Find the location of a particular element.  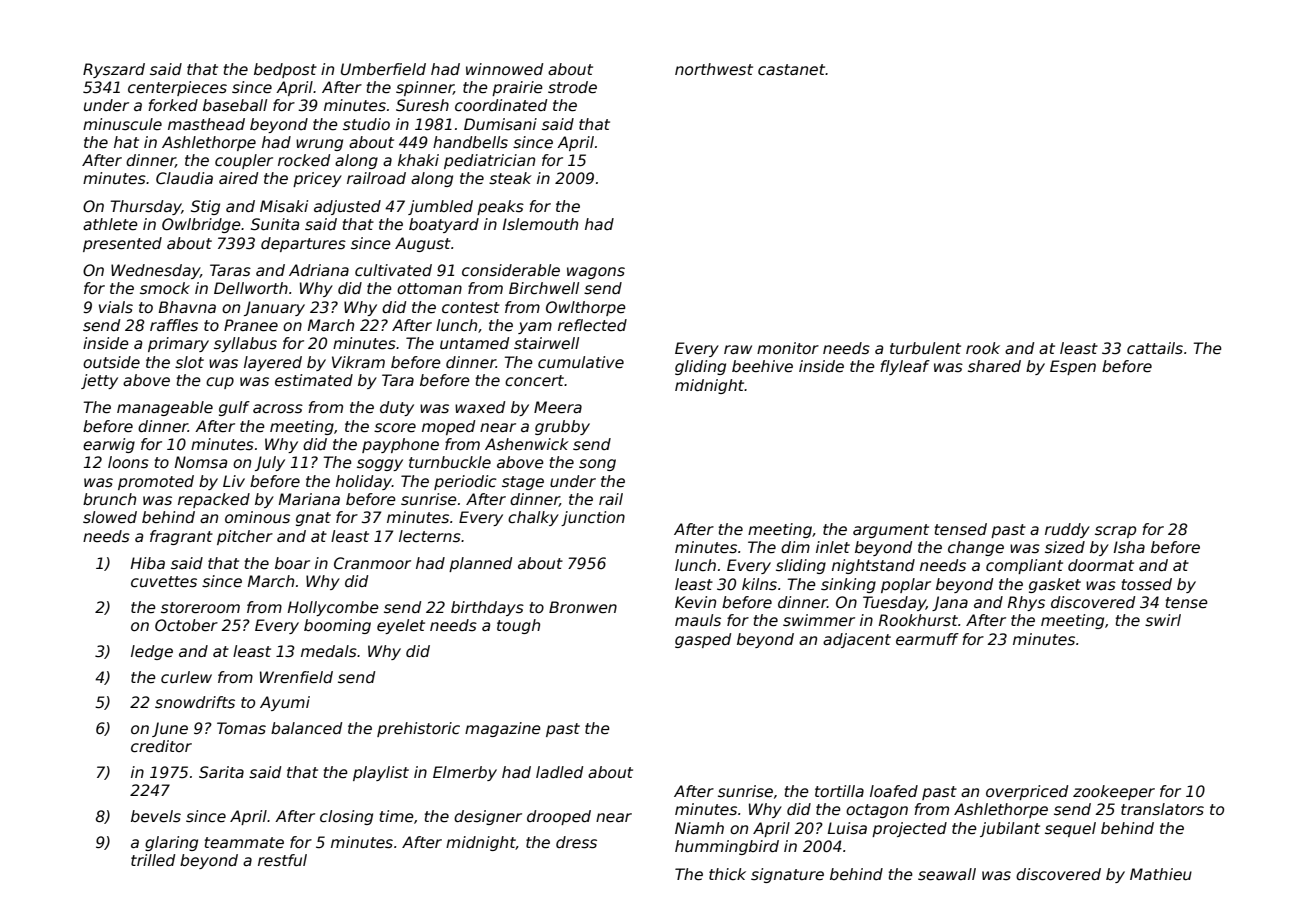

cattails is located at coordinates (1155, 348).
